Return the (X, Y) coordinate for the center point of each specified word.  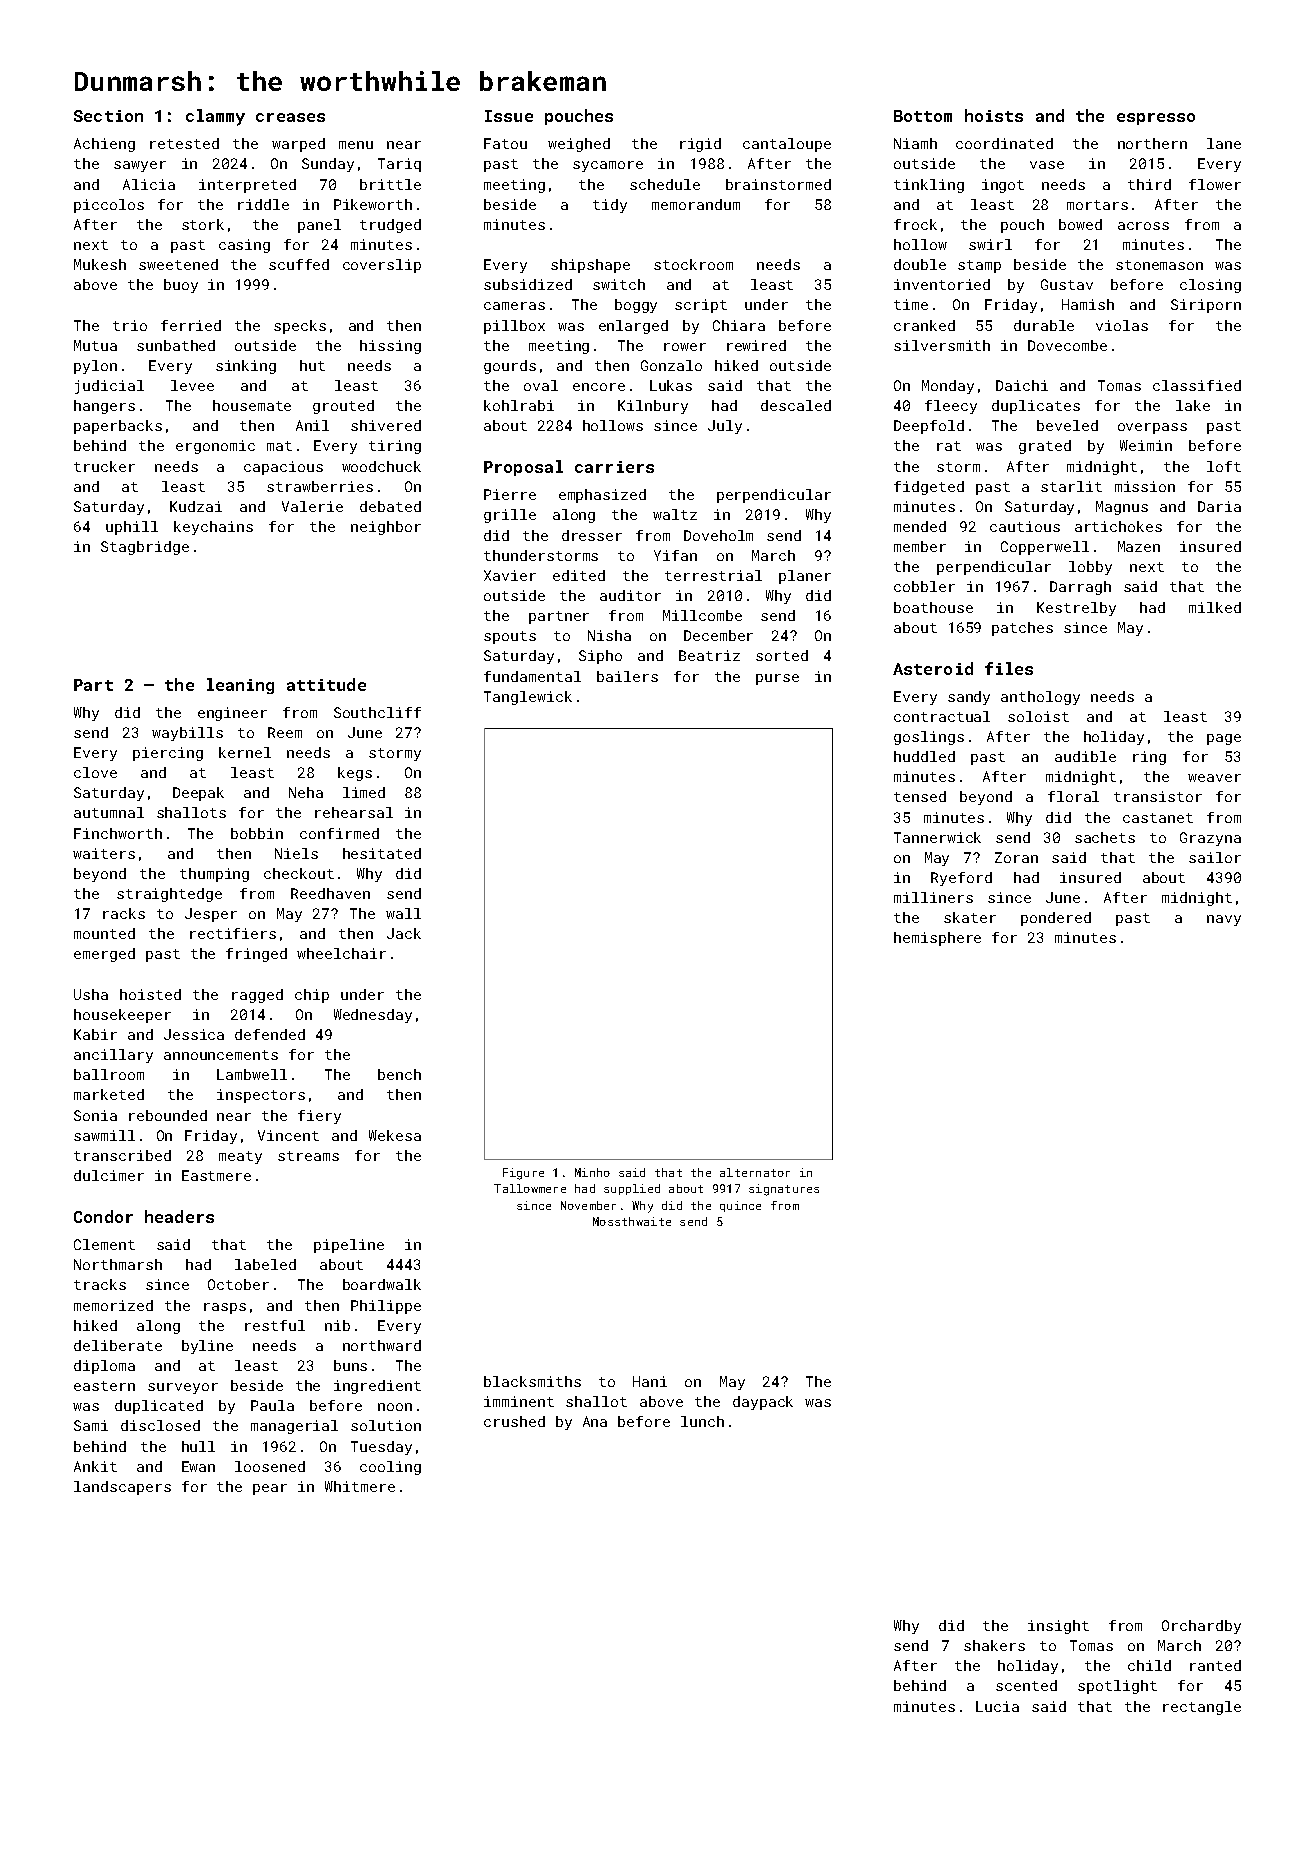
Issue (509, 116)
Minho (592, 1172)
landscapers (122, 1488)
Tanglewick (528, 698)
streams (308, 1156)
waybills (187, 734)
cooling (390, 1468)
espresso (1156, 119)
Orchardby (1201, 1627)
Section (108, 116)
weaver (1214, 778)
